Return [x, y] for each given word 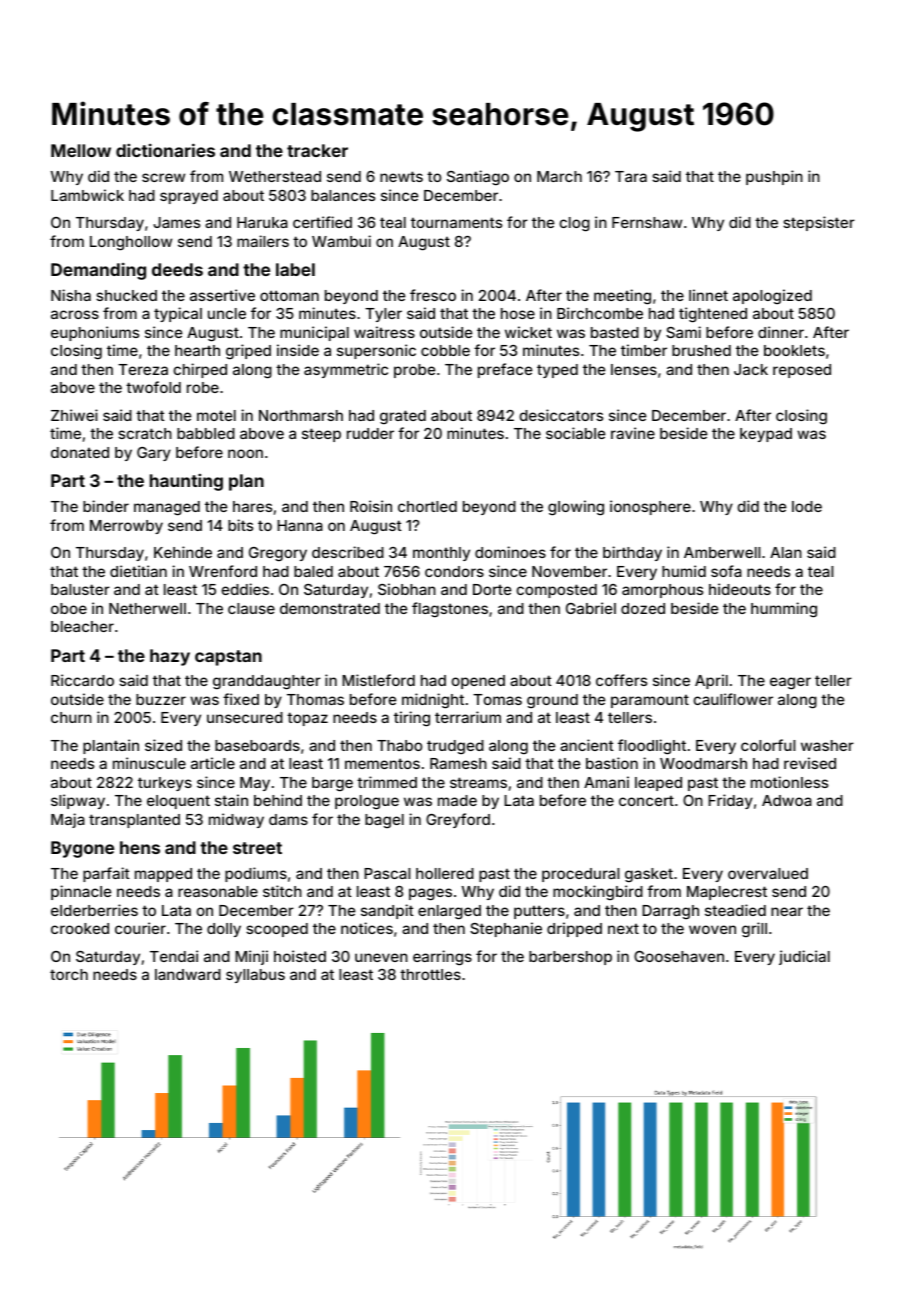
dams [288, 819]
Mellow [81, 150]
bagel [384, 821]
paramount [650, 701]
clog [574, 224]
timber [644, 350]
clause [251, 608]
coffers [621, 680]
